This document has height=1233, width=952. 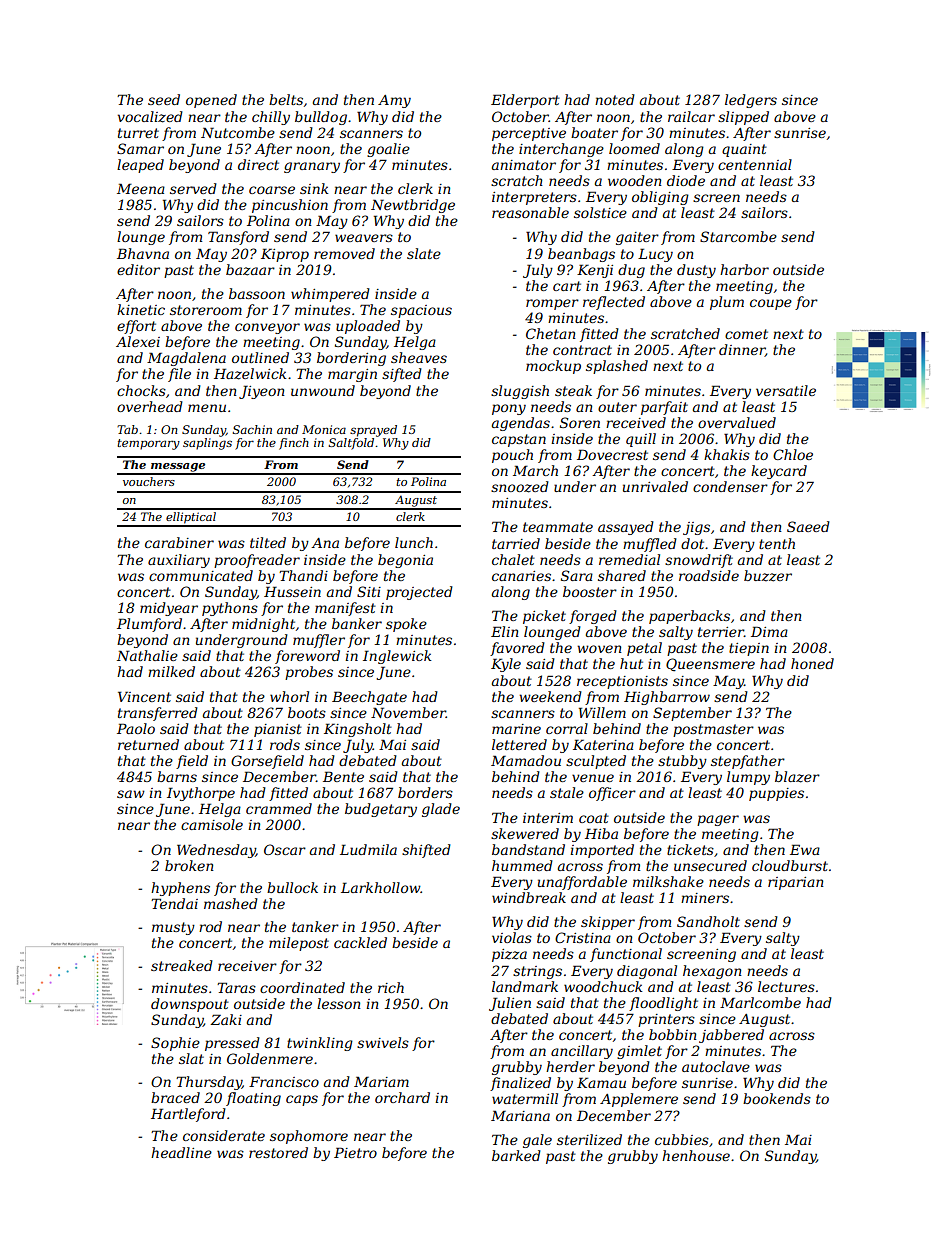 I want to click on snoozed, so click(x=520, y=487).
